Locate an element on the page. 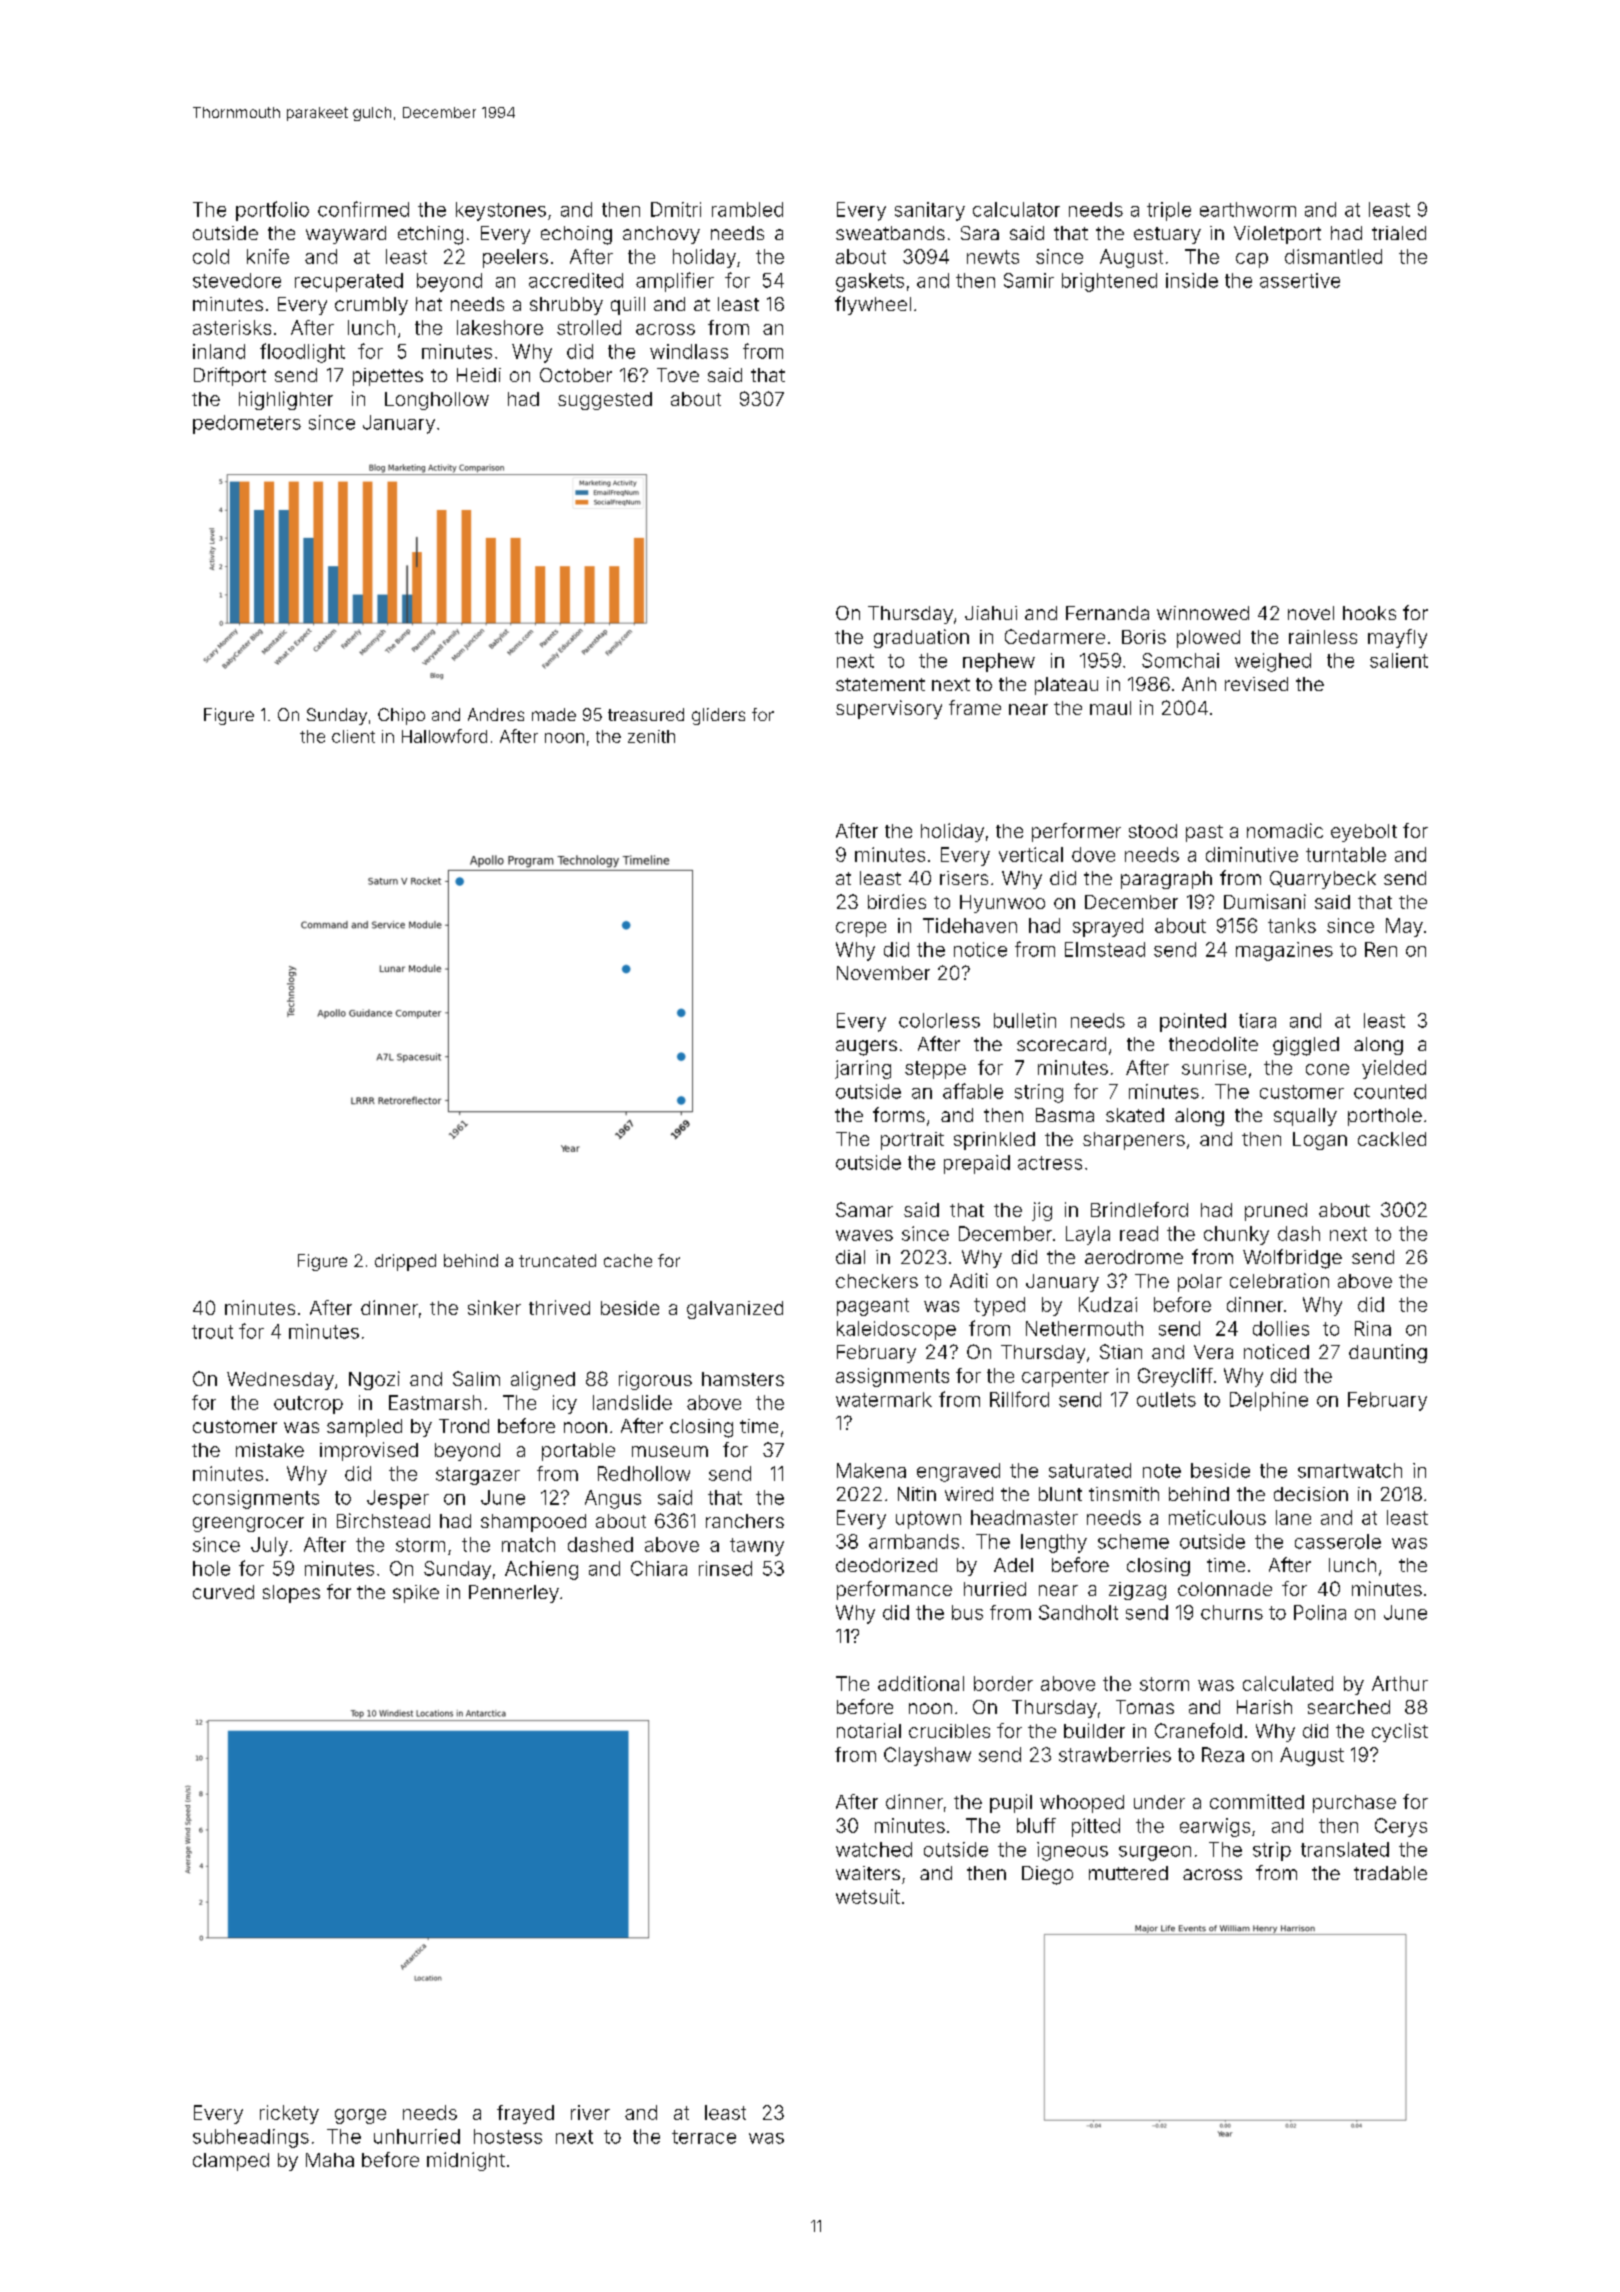 The image size is (1620, 2292). quill is located at coordinates (628, 306).
